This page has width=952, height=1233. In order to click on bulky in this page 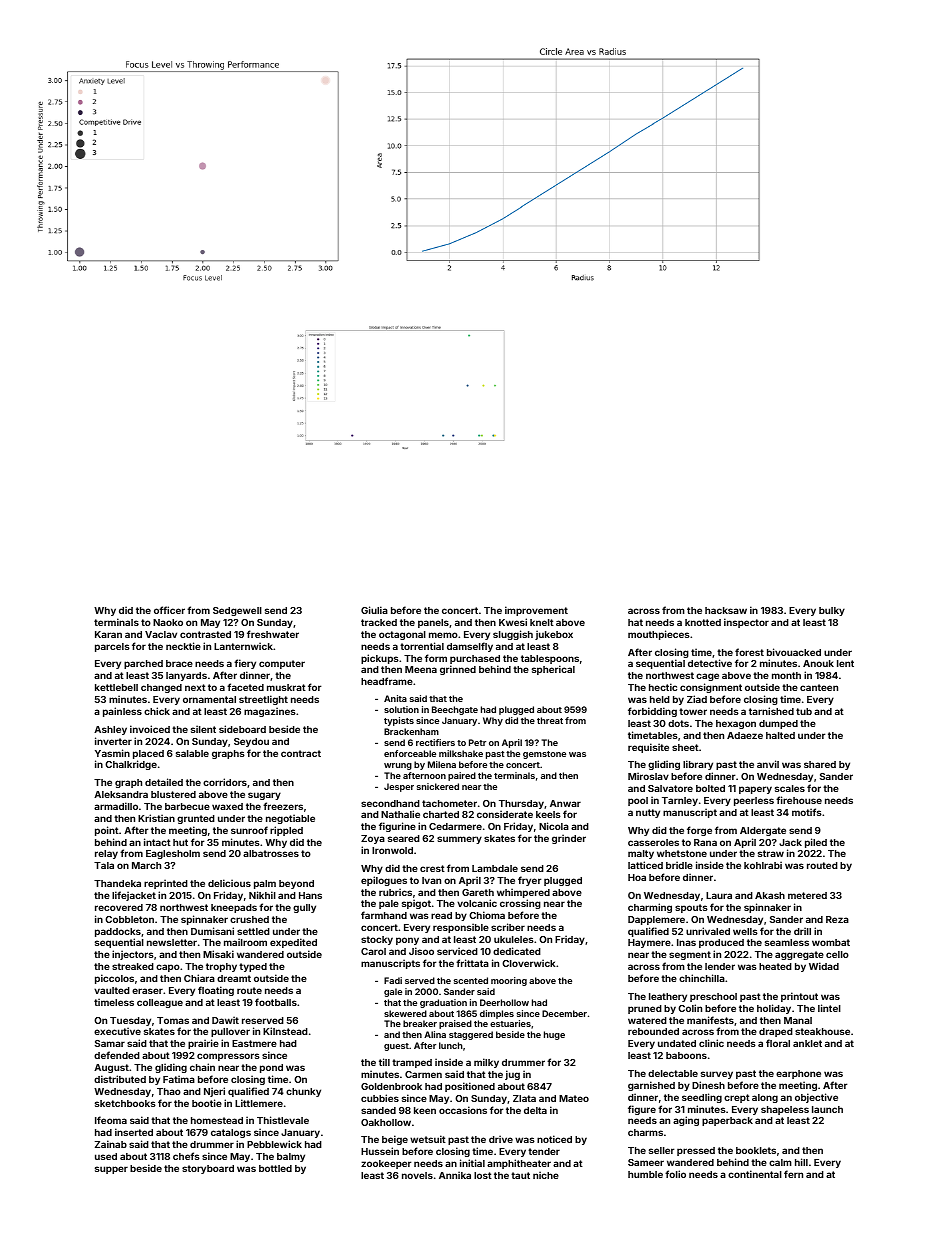, I will do `click(832, 611)`.
